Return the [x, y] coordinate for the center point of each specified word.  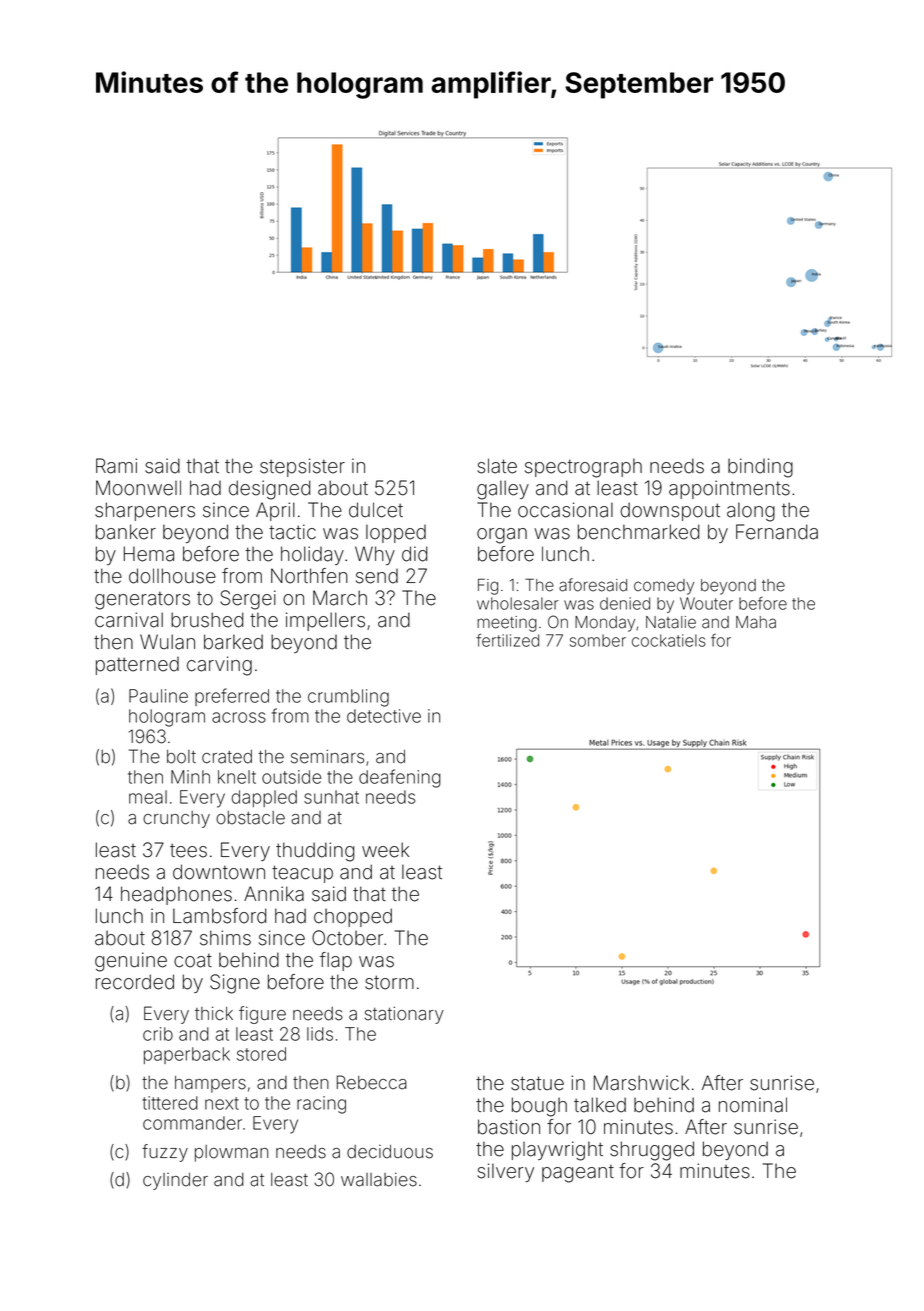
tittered [170, 1103]
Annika [274, 894]
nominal [753, 1105]
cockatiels [669, 640]
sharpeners [145, 511]
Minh [190, 777]
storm [389, 982]
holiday [312, 555]
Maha [756, 622]
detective [384, 716]
